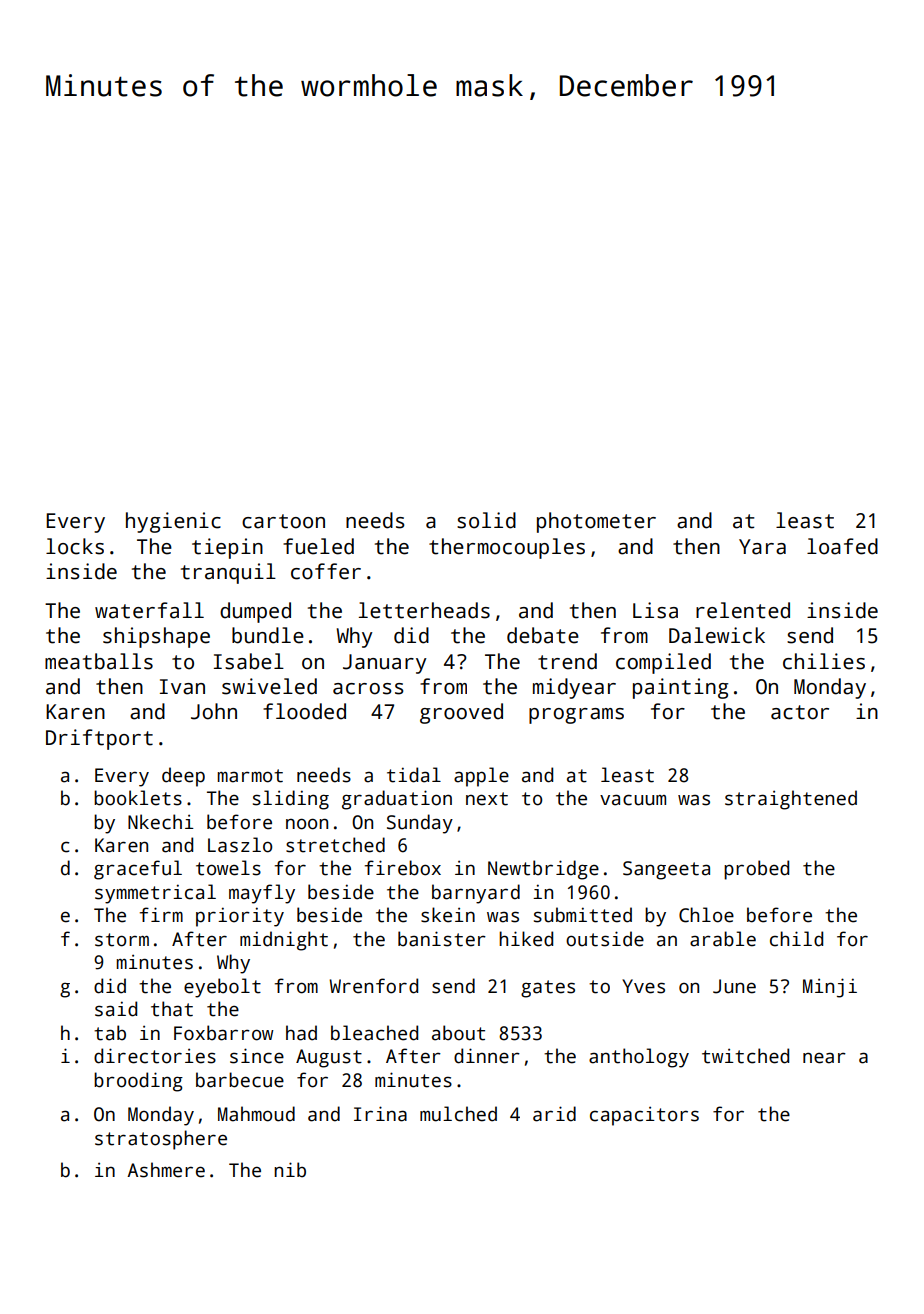 This image has height=1314, width=924. I want to click on near, so click(824, 1058).
